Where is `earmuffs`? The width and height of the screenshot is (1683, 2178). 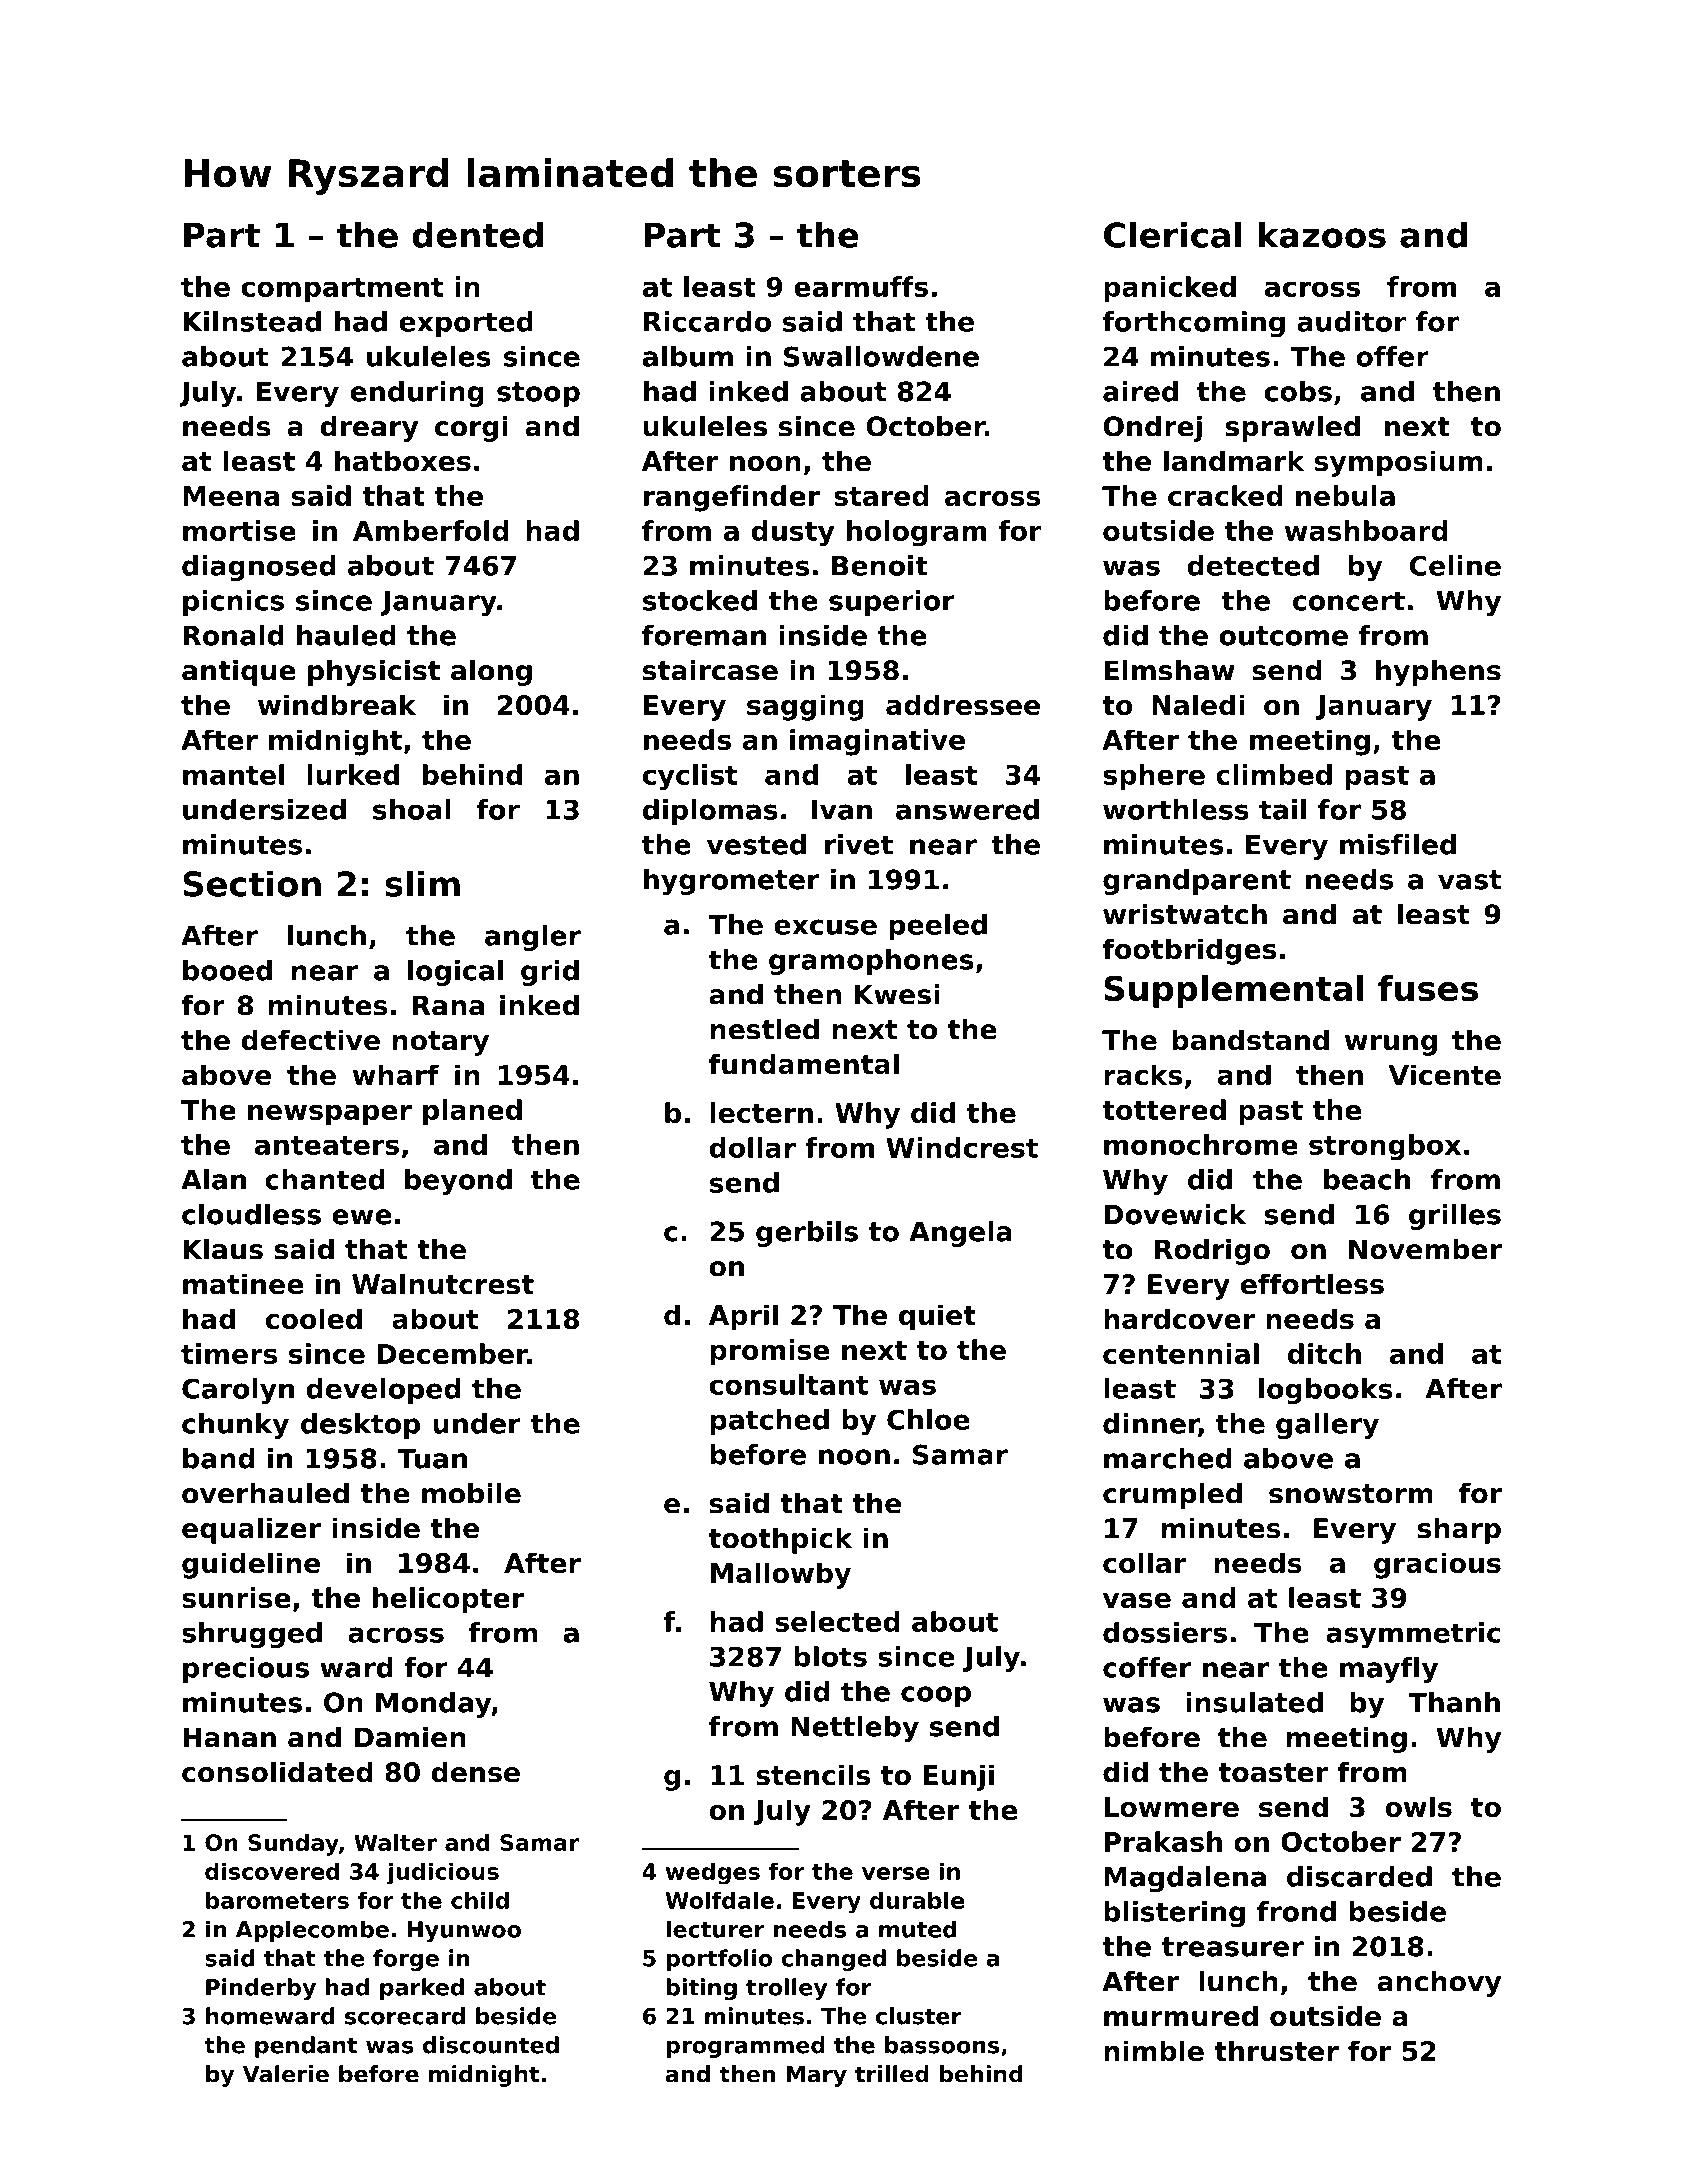 earmuffs is located at coordinates (861, 286).
